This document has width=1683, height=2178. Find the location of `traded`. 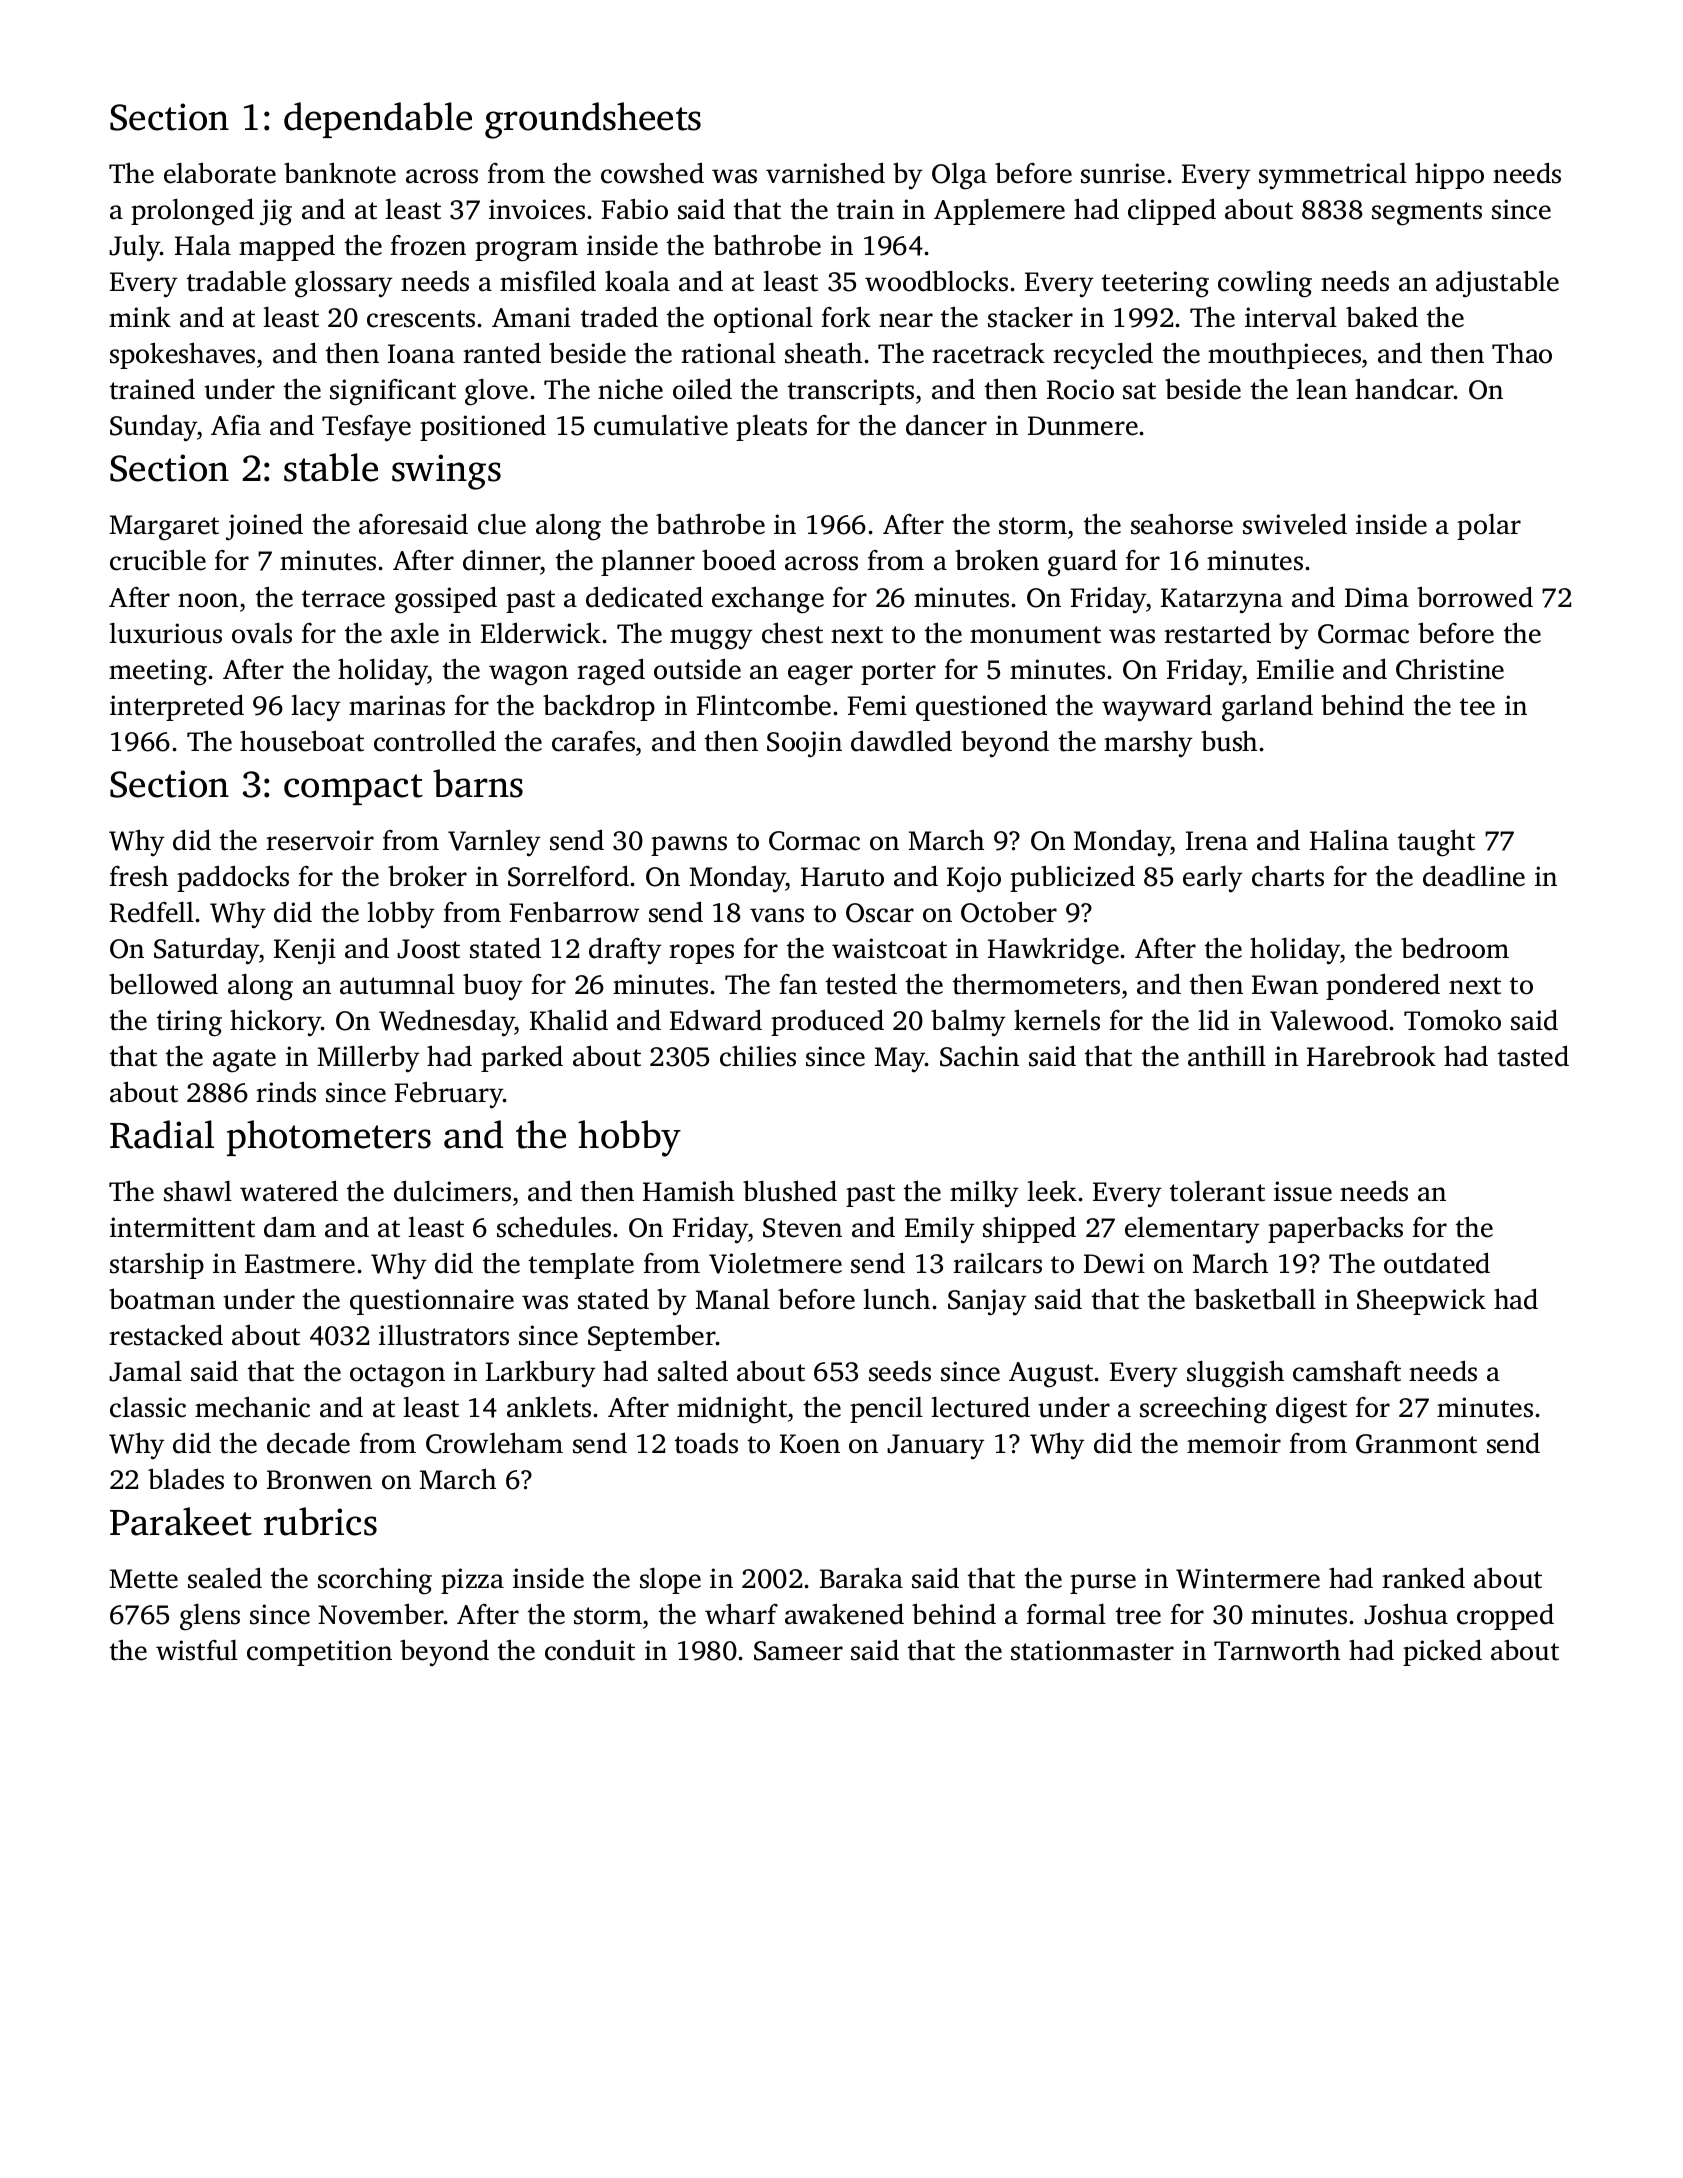

traded is located at coordinates (619, 317).
